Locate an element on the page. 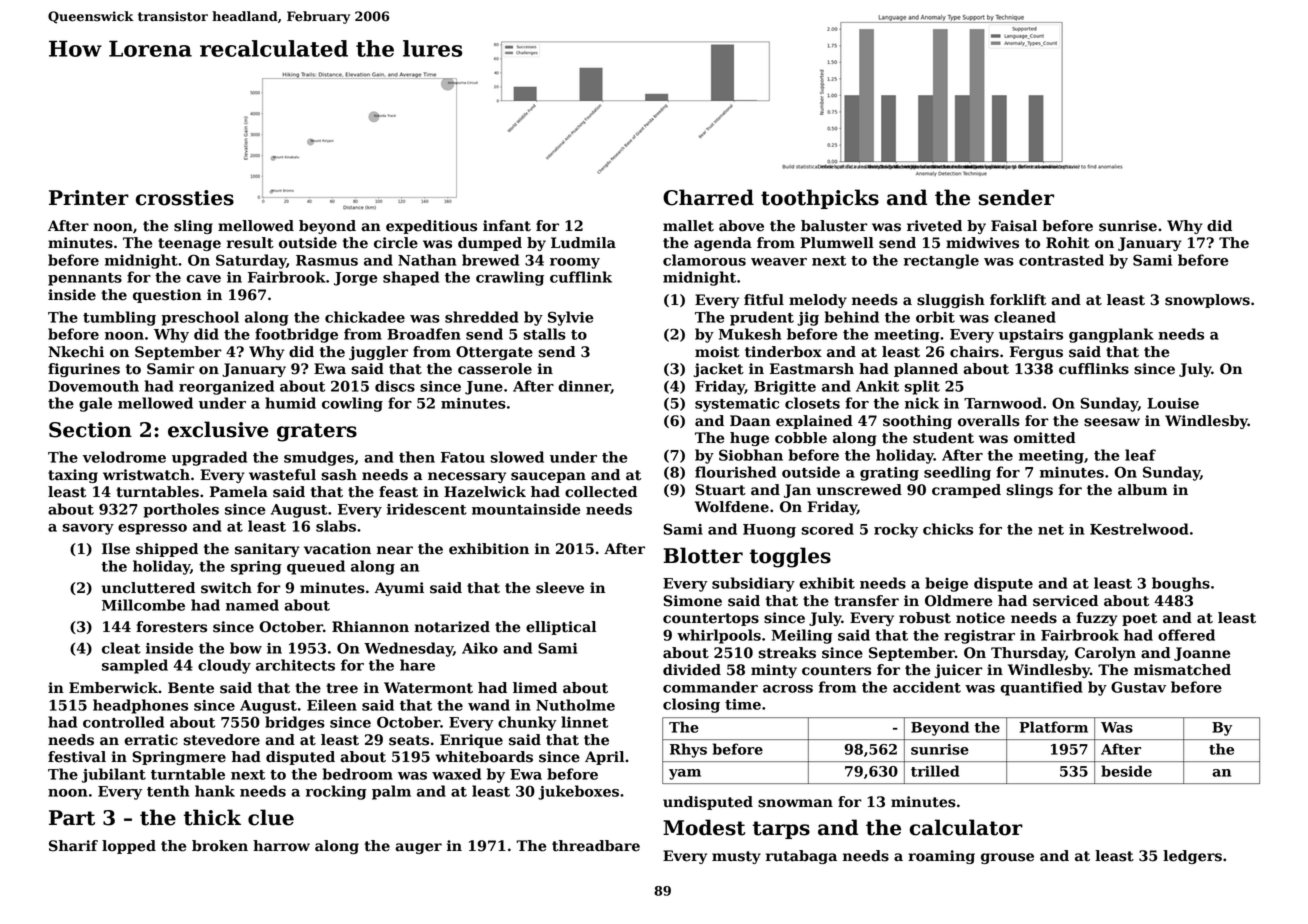  threadbare is located at coordinates (596, 846).
